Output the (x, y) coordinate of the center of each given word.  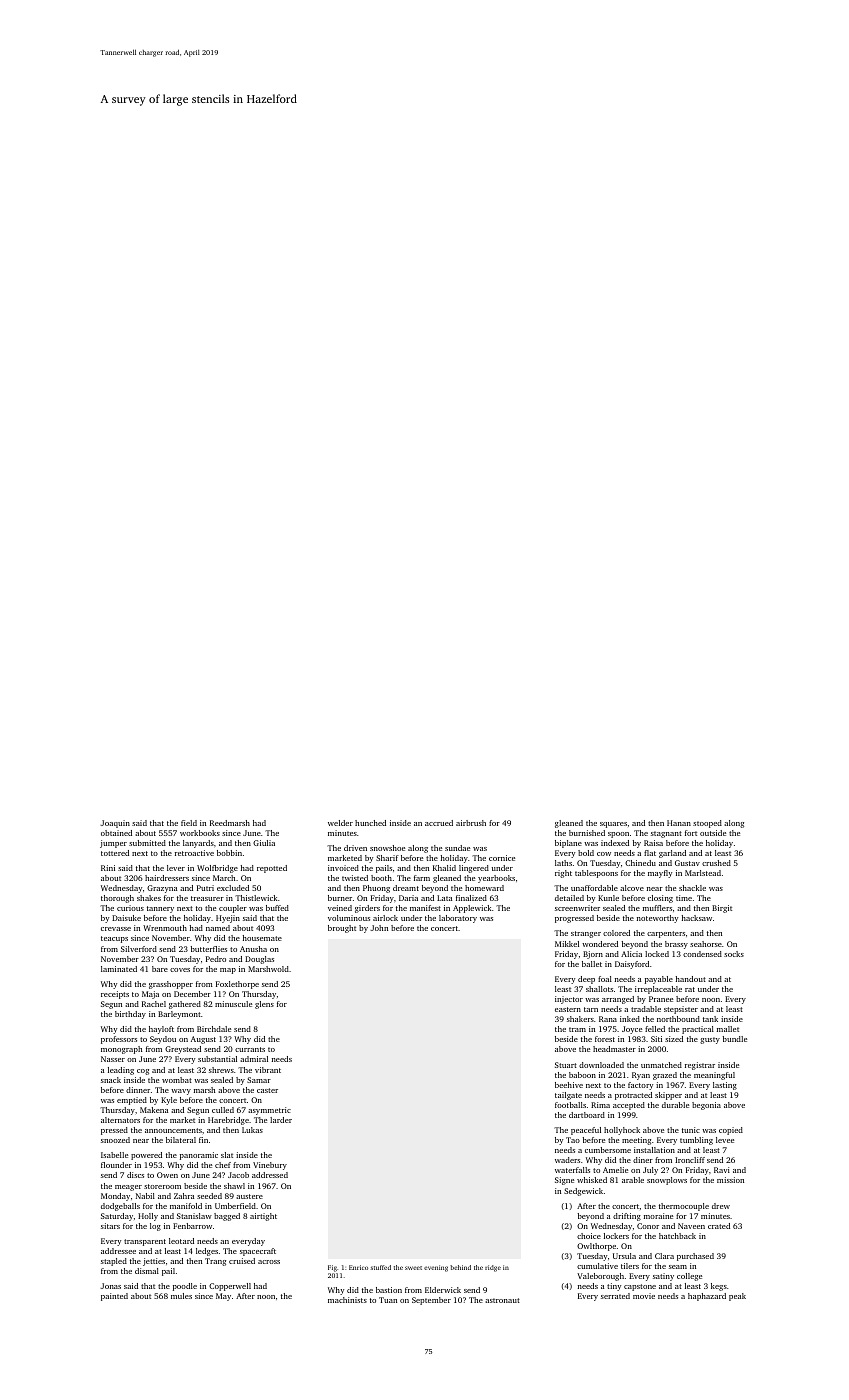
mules (181, 1296)
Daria (408, 898)
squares (613, 825)
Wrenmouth (165, 928)
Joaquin (115, 824)
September (431, 1301)
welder (340, 823)
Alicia (631, 954)
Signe (564, 1181)
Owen (167, 1175)
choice (589, 1236)
